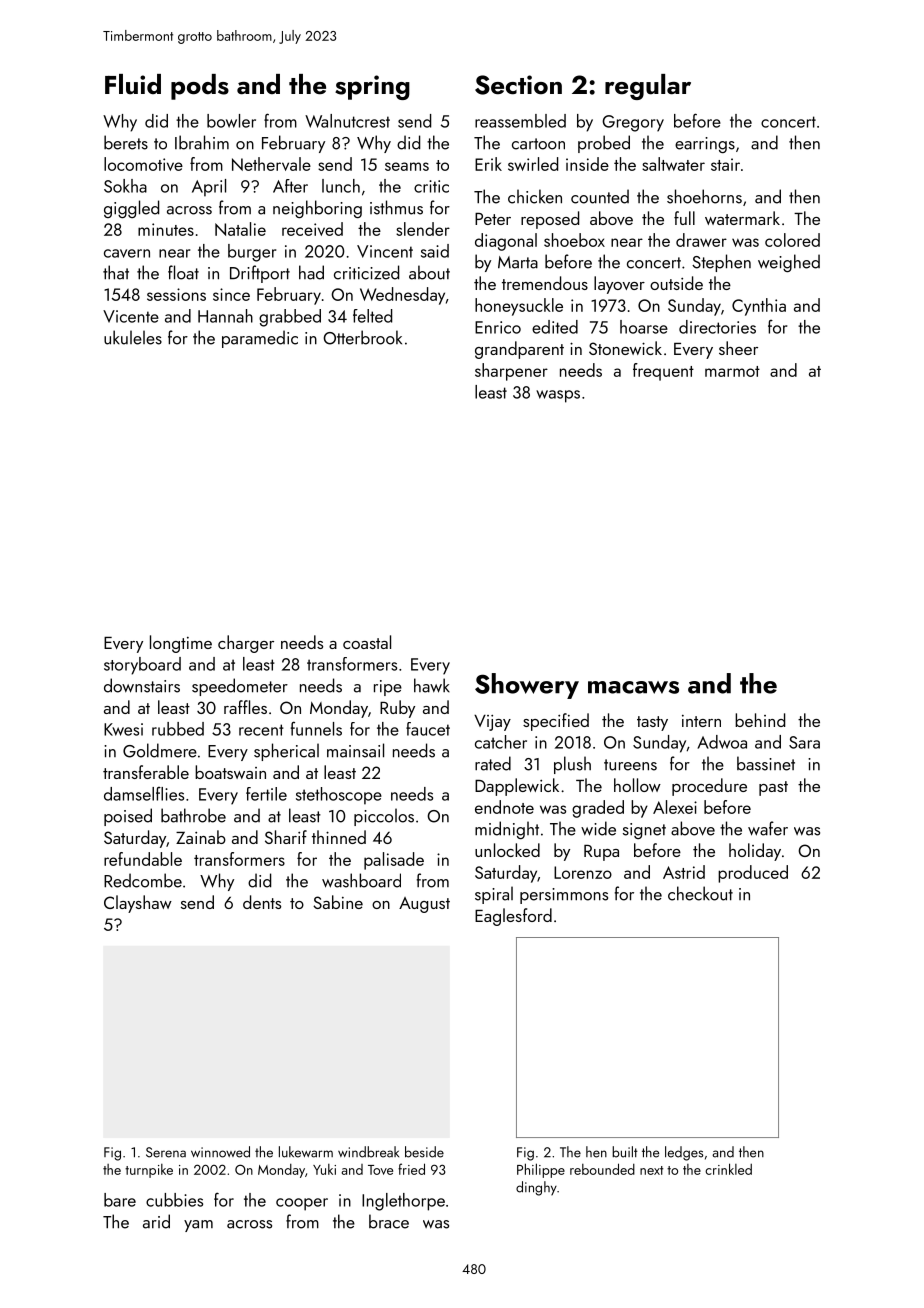 This screenshot has height=1308, width=924. Describe the element at coordinates (133, 84) in the screenshot. I see `Fluid` at that location.
